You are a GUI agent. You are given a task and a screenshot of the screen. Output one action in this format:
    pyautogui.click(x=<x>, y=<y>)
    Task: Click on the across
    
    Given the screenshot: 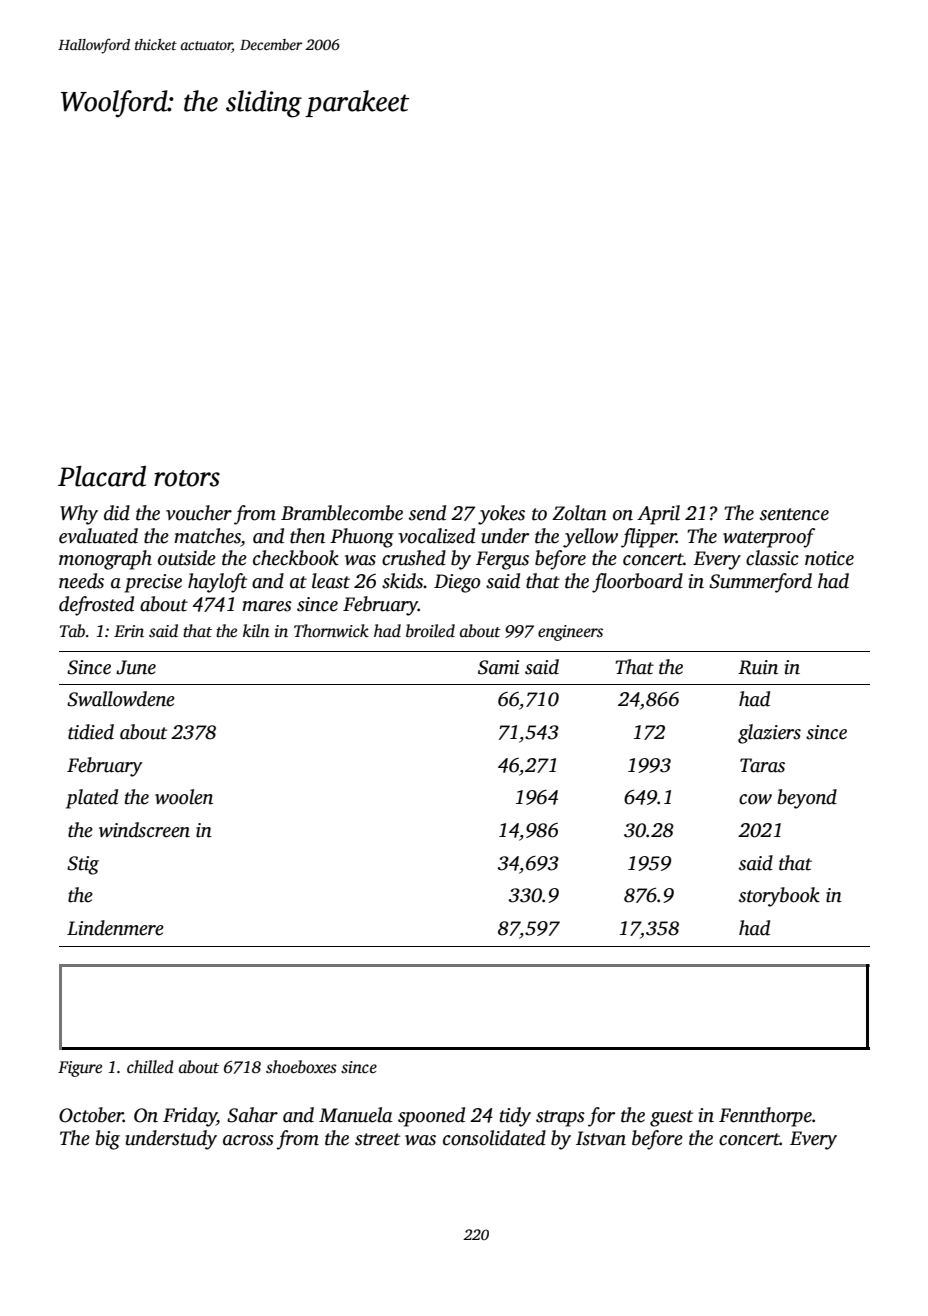 What is the action you would take?
    pyautogui.click(x=248, y=1140)
